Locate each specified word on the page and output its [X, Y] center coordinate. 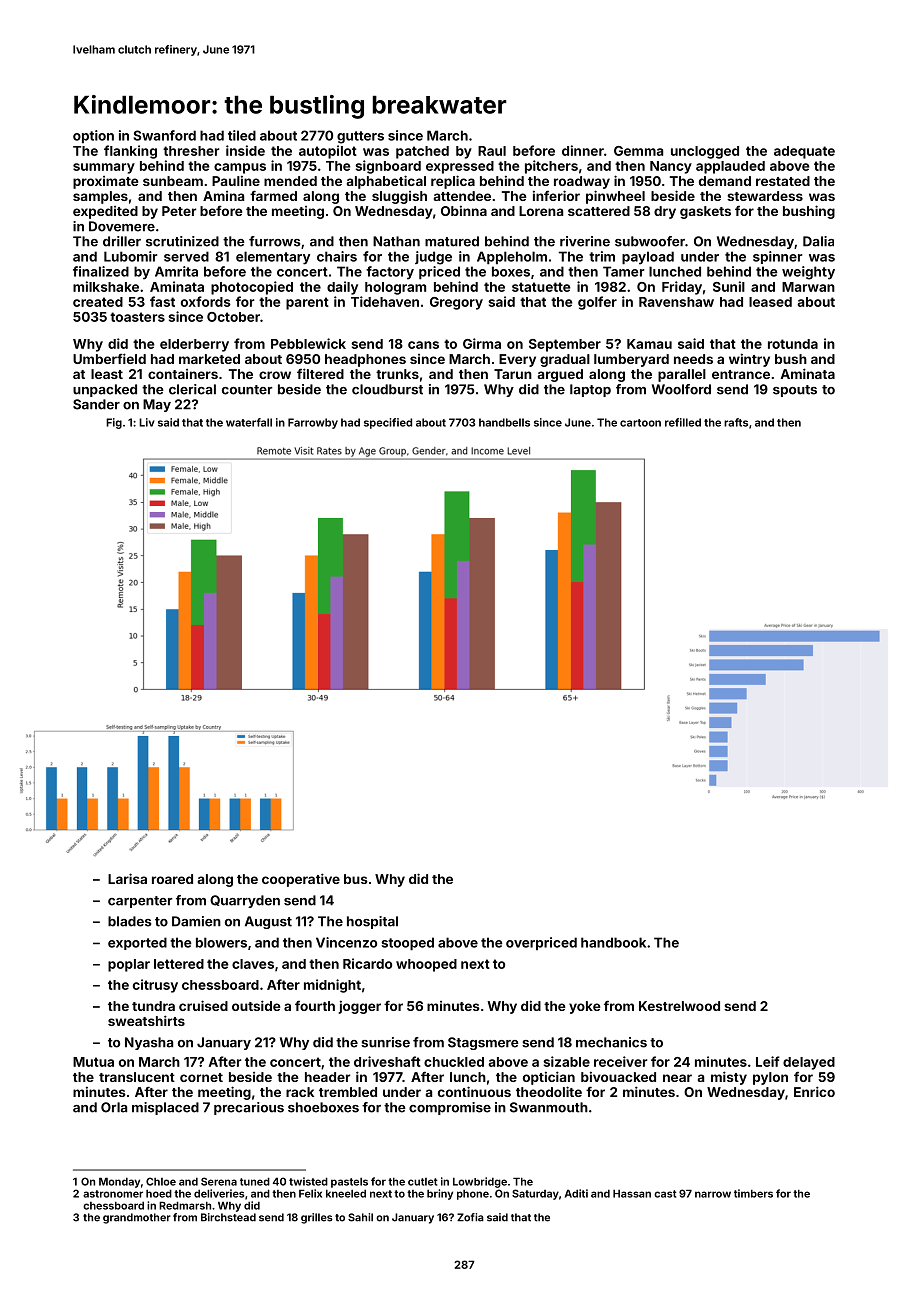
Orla [114, 1107]
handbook [613, 942]
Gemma [638, 151]
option [93, 137]
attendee [462, 196]
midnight [332, 986]
